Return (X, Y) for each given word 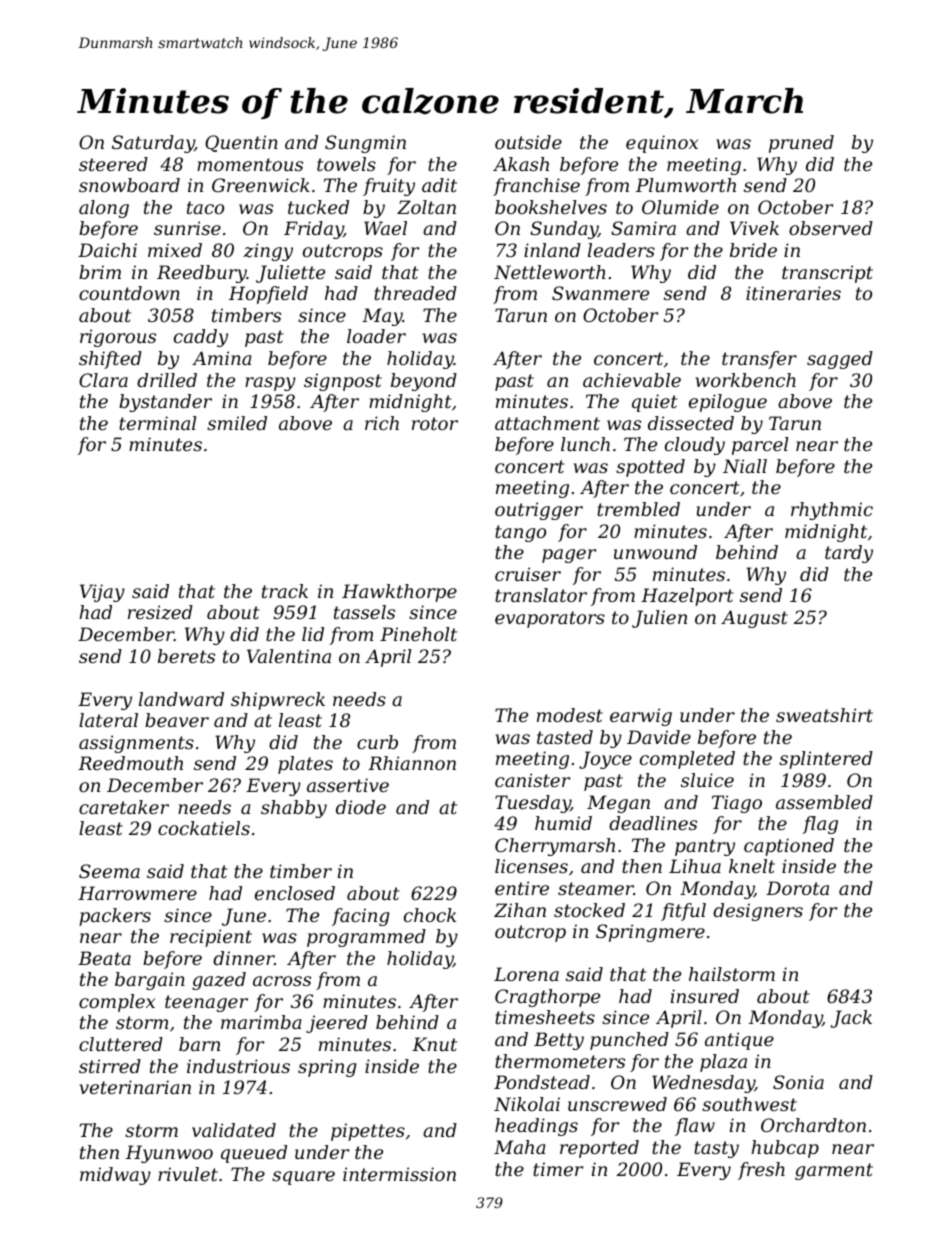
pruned (801, 144)
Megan (618, 804)
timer (558, 1169)
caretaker (124, 807)
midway (115, 1176)
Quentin (241, 143)
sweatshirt (824, 715)
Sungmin (365, 144)
